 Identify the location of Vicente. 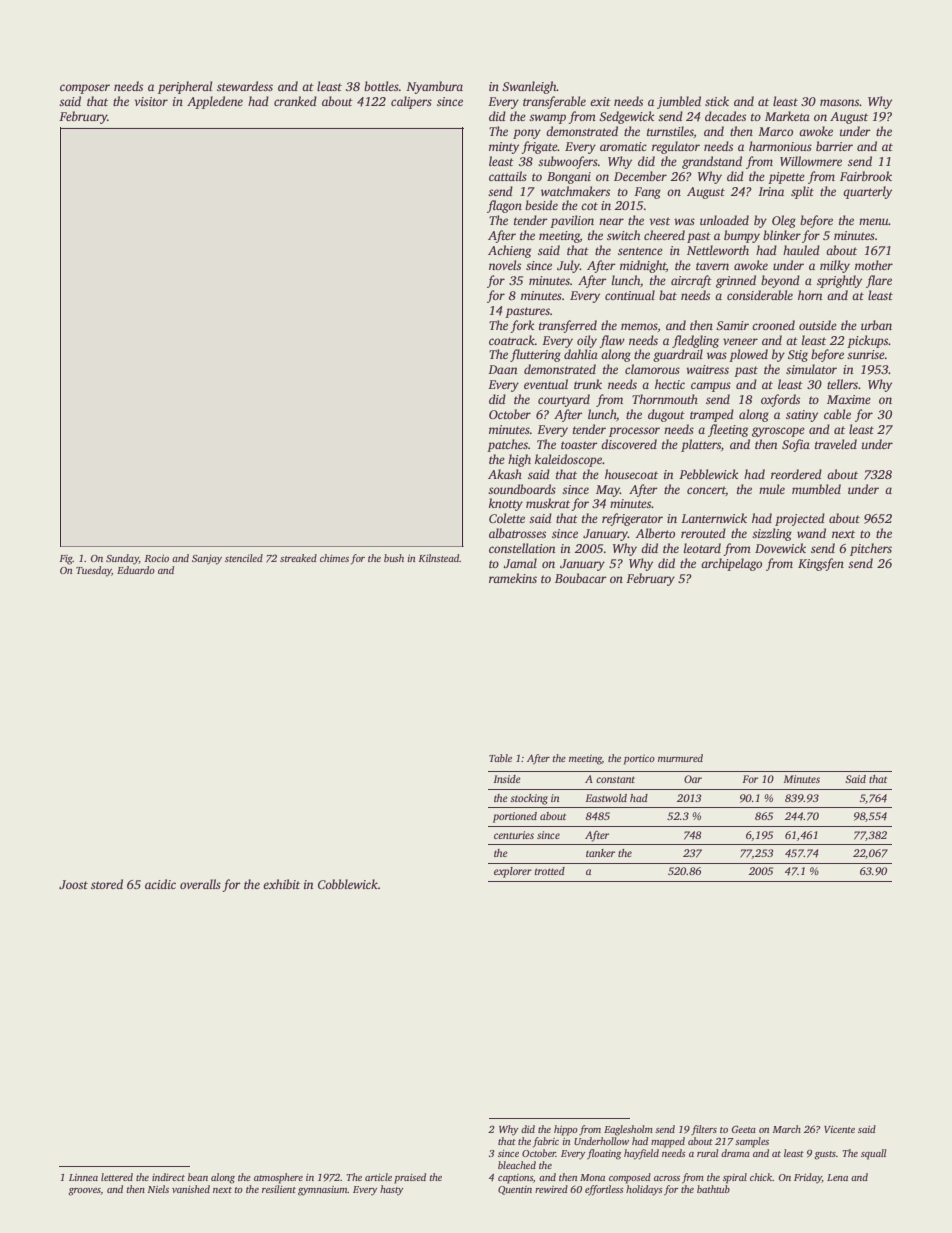
(839, 1129).
